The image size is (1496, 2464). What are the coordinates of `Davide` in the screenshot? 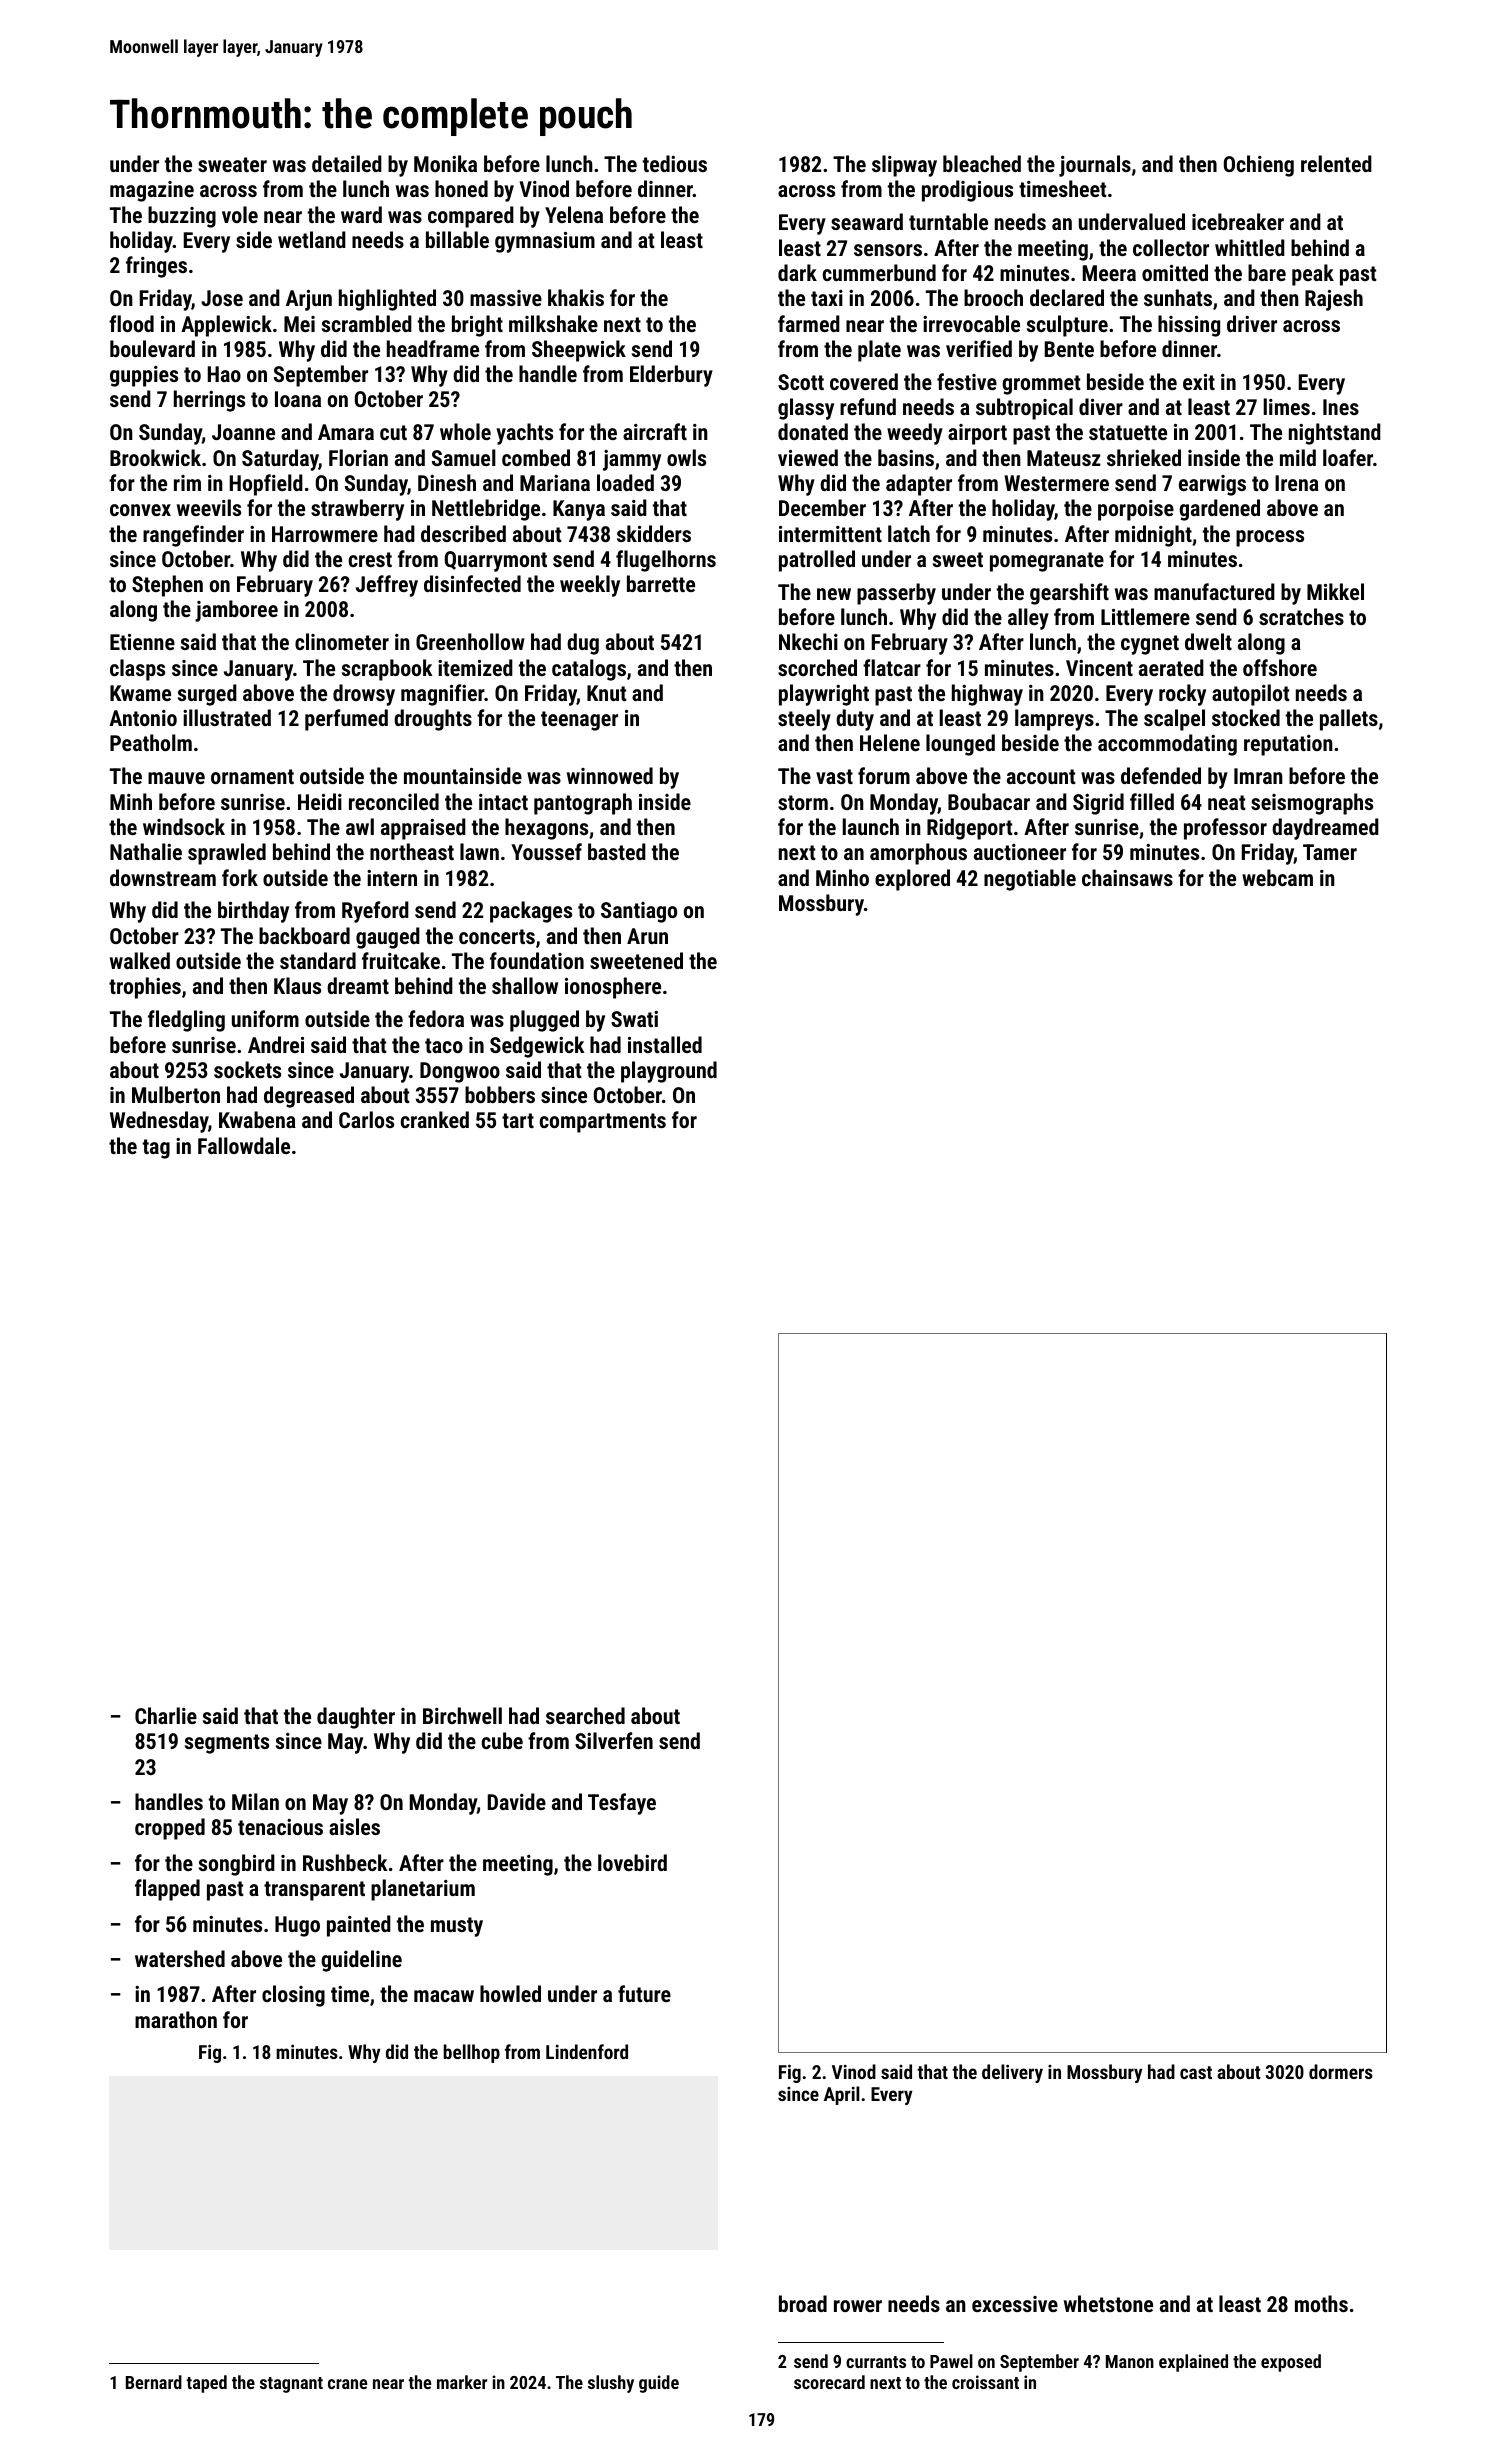 It's located at (517, 1801).
